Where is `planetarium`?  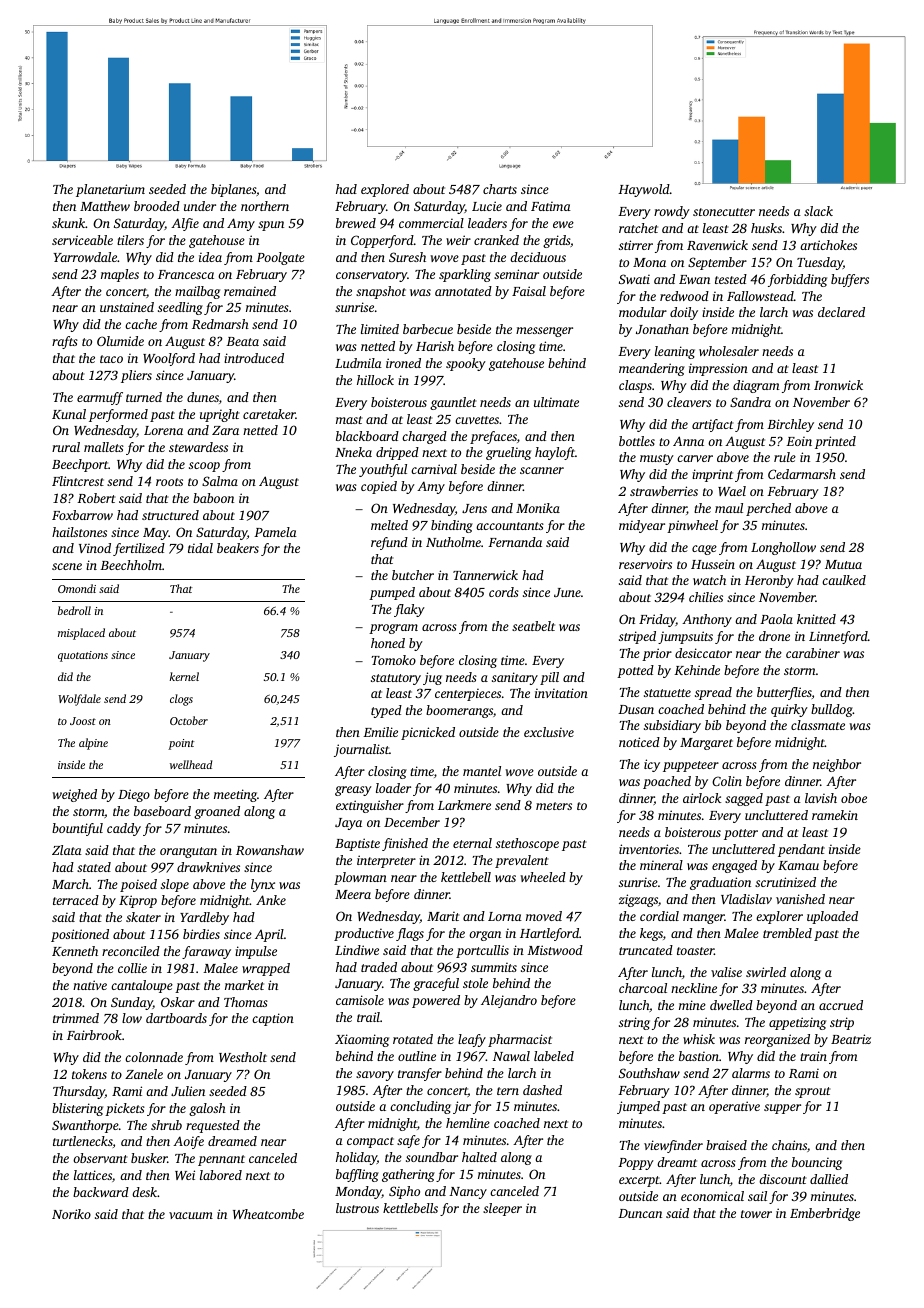
planetarium is located at coordinates (110, 190).
